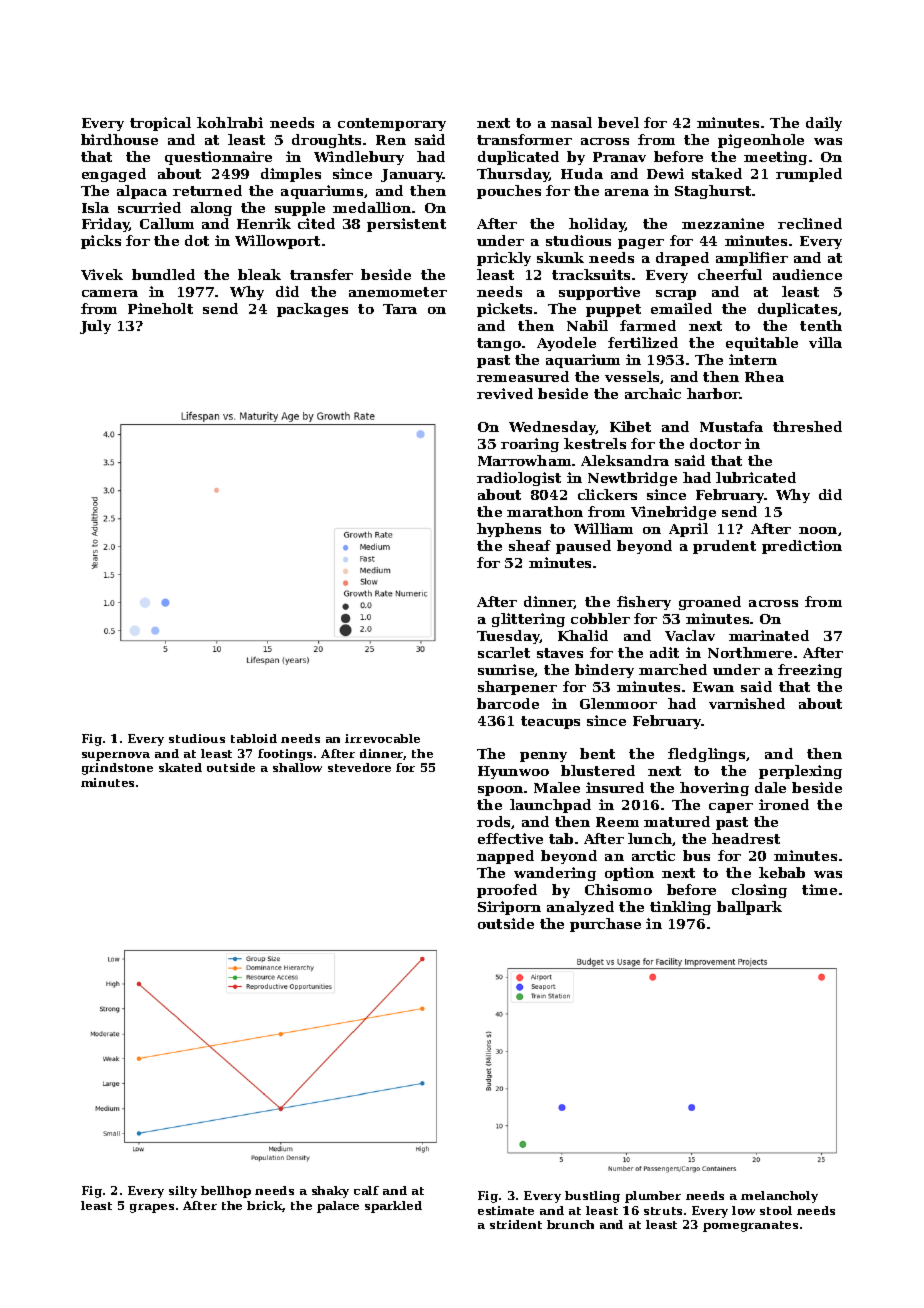 This document has height=1308, width=924. Describe the element at coordinates (713, 687) in the document. I see `Ewan` at that location.
